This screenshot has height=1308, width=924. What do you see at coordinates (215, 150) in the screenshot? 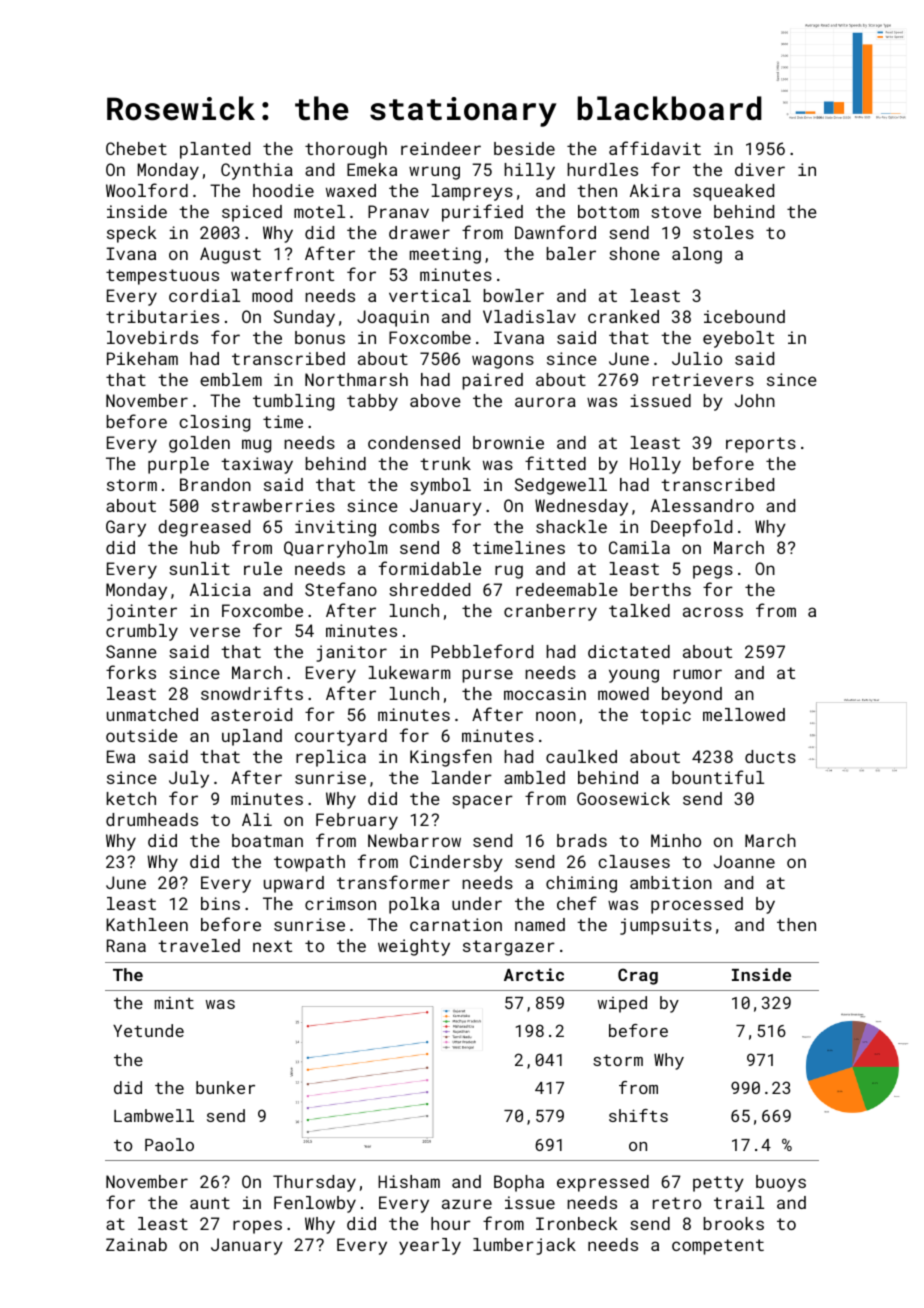
I see `planted` at bounding box center [215, 150].
